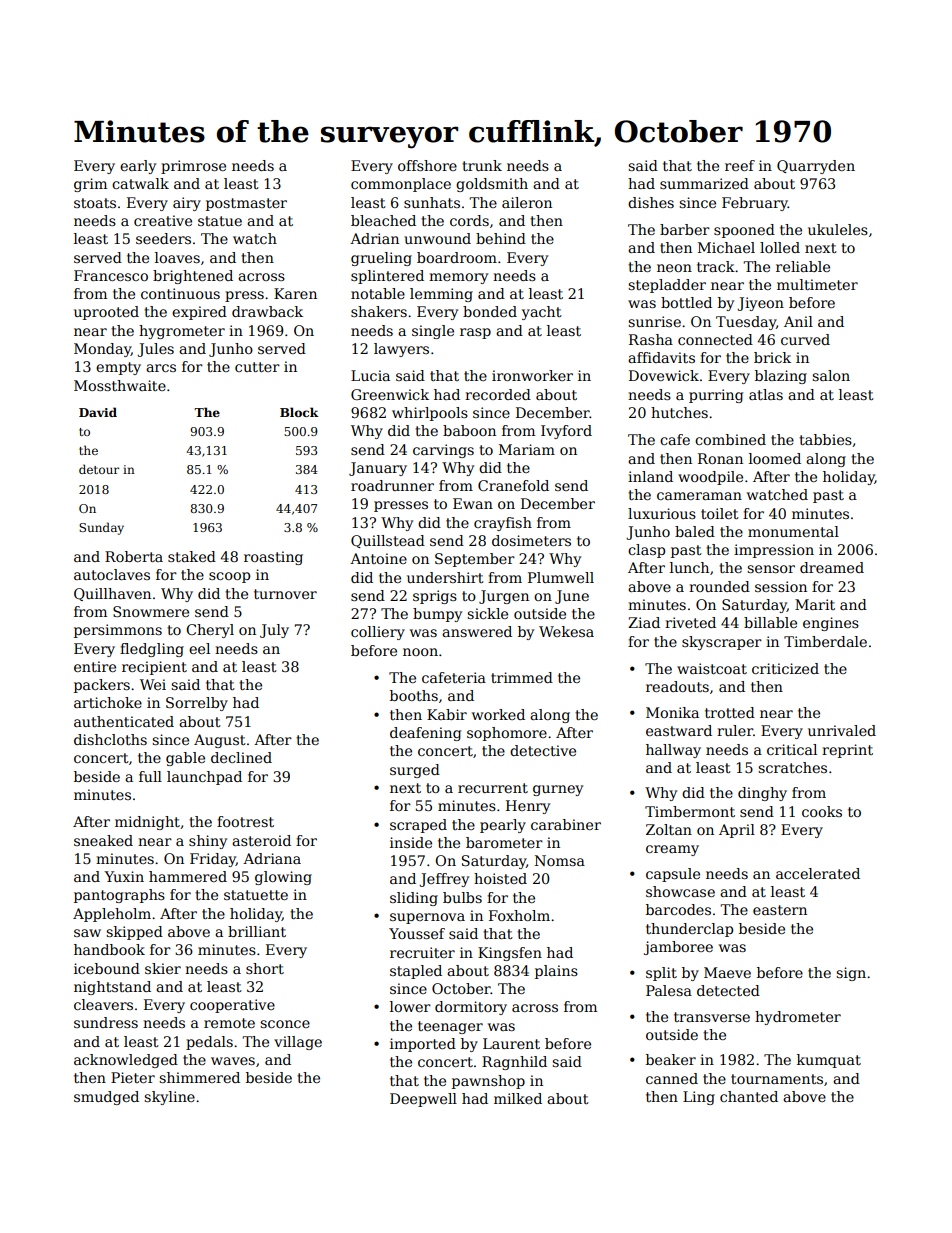  Describe the element at coordinates (831, 375) in the screenshot. I see `salon` at that location.
